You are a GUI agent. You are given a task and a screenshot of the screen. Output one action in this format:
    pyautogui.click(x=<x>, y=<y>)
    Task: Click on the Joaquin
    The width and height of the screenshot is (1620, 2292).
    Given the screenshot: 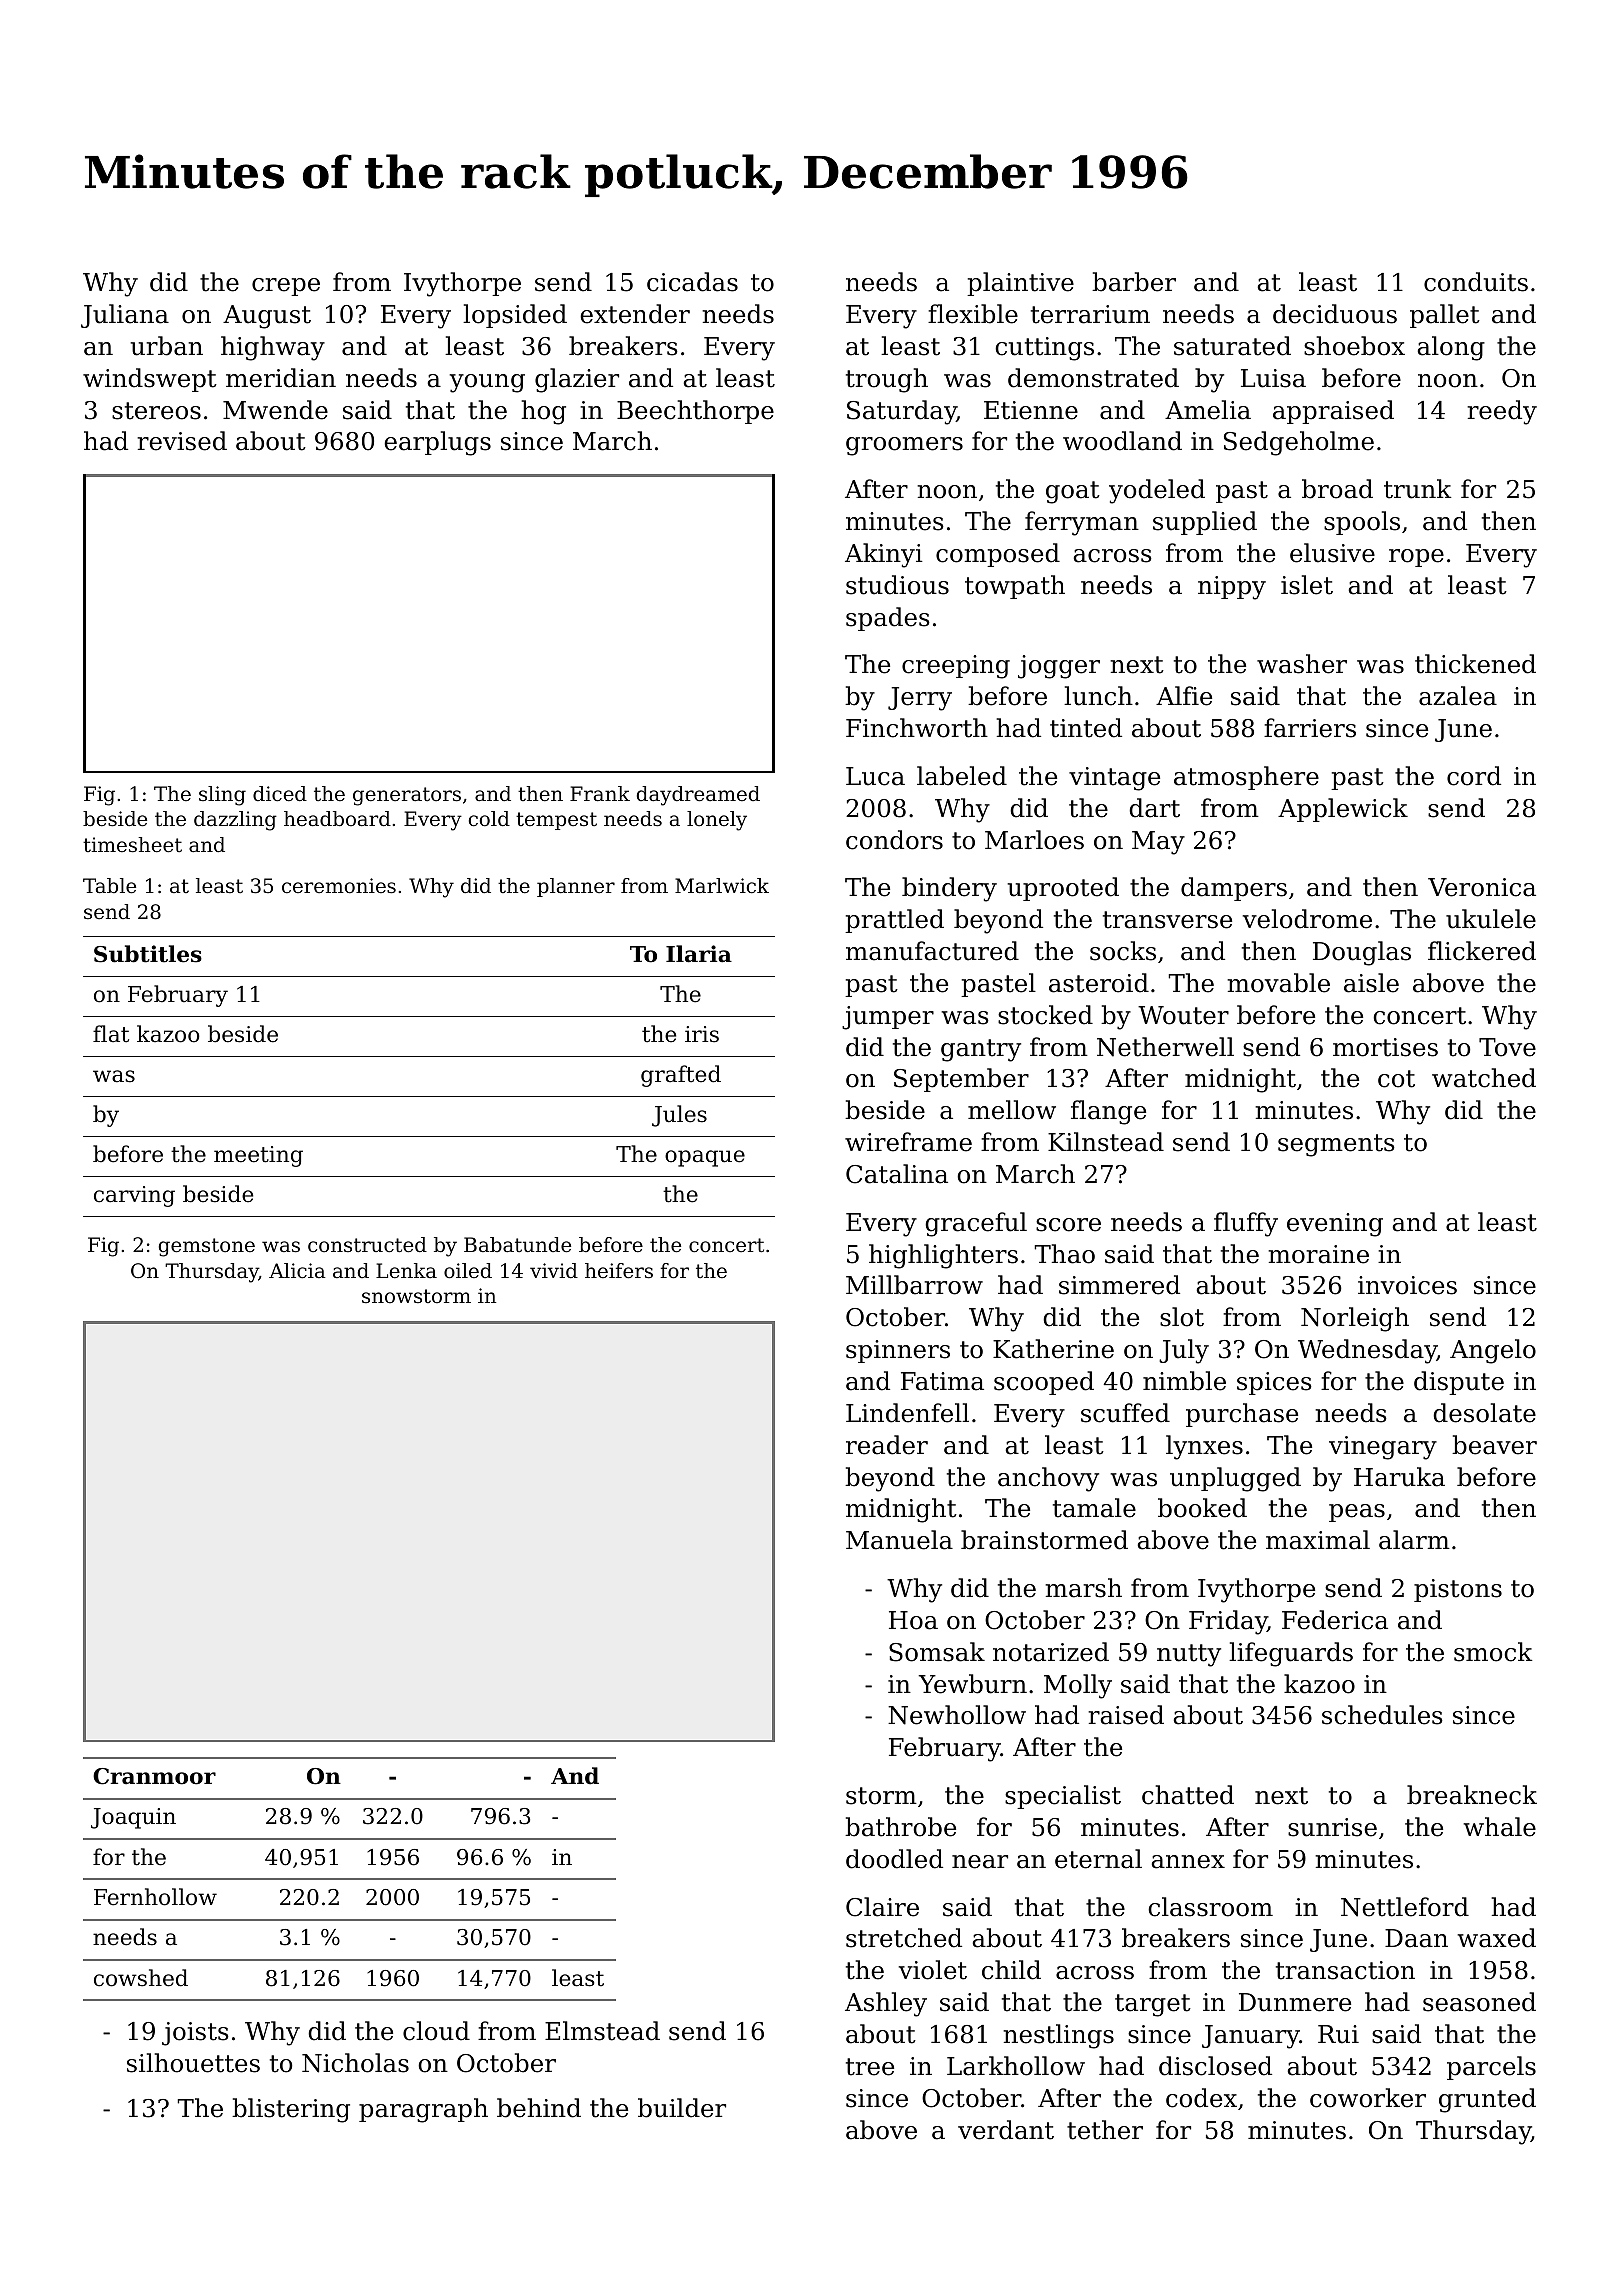 What is the action you would take?
    pyautogui.click(x=133, y=1818)
